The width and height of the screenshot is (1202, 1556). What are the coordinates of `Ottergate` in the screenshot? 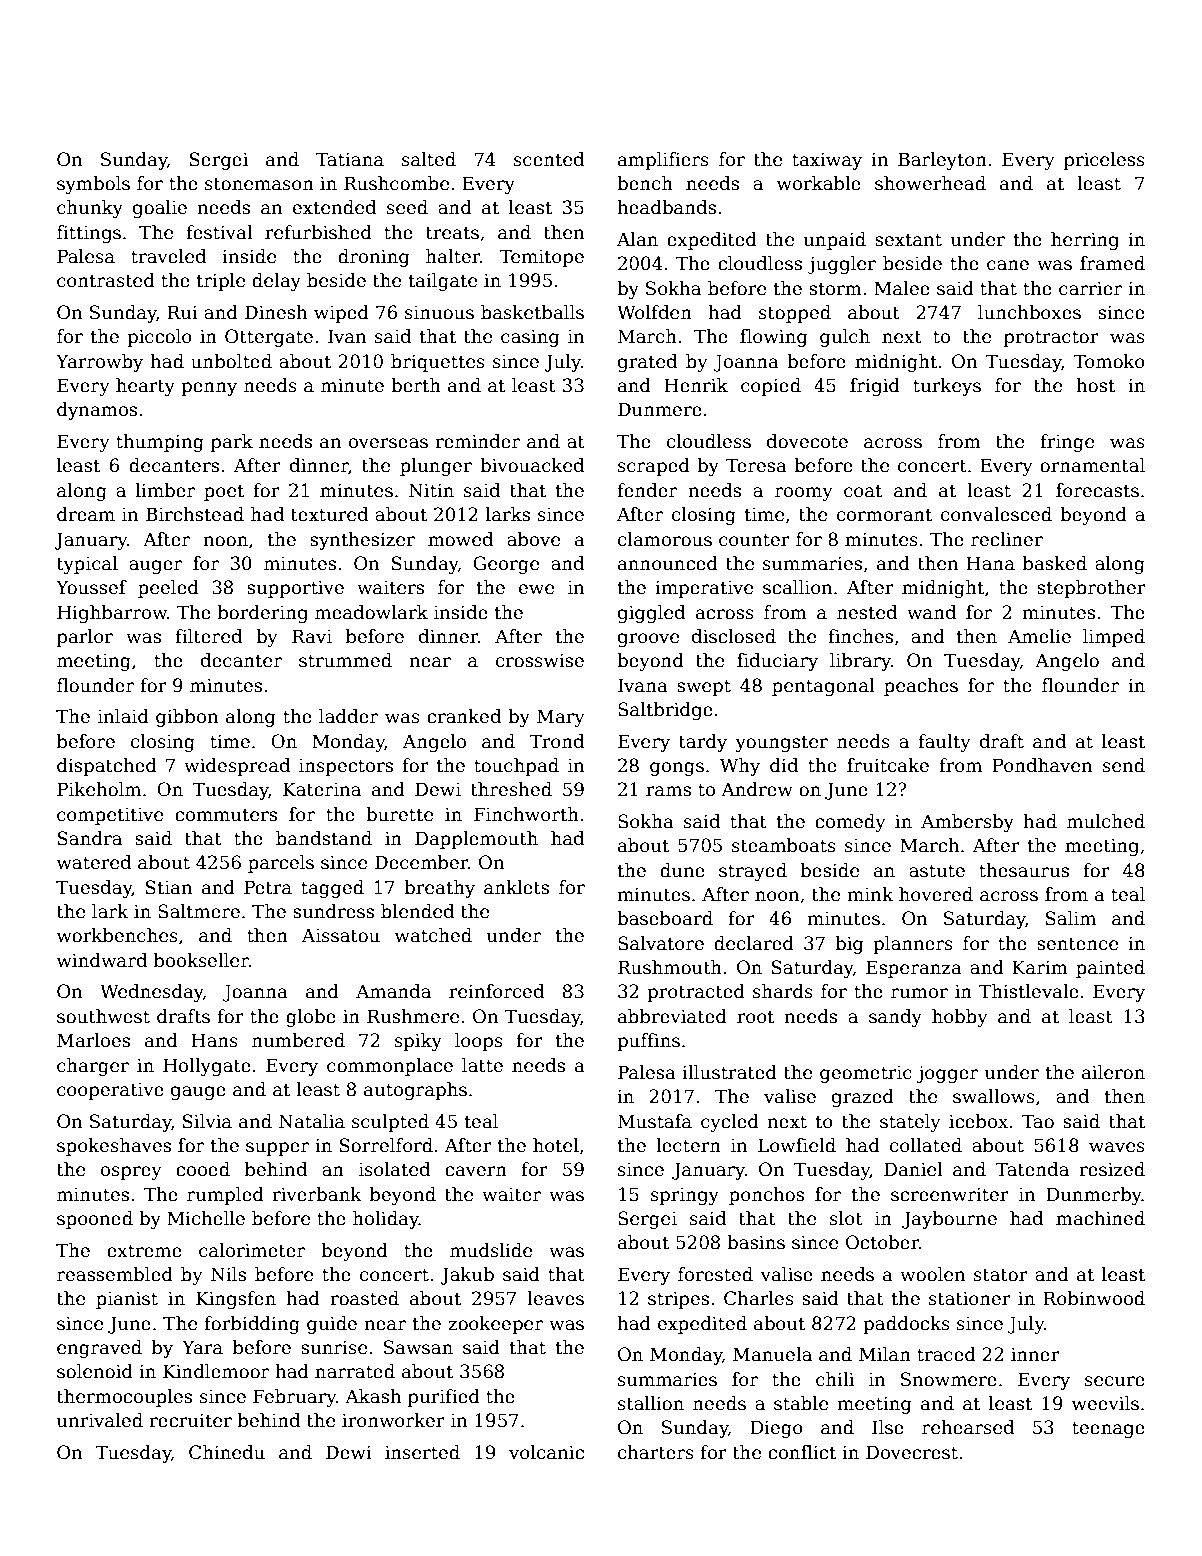 It's located at (269, 338).
